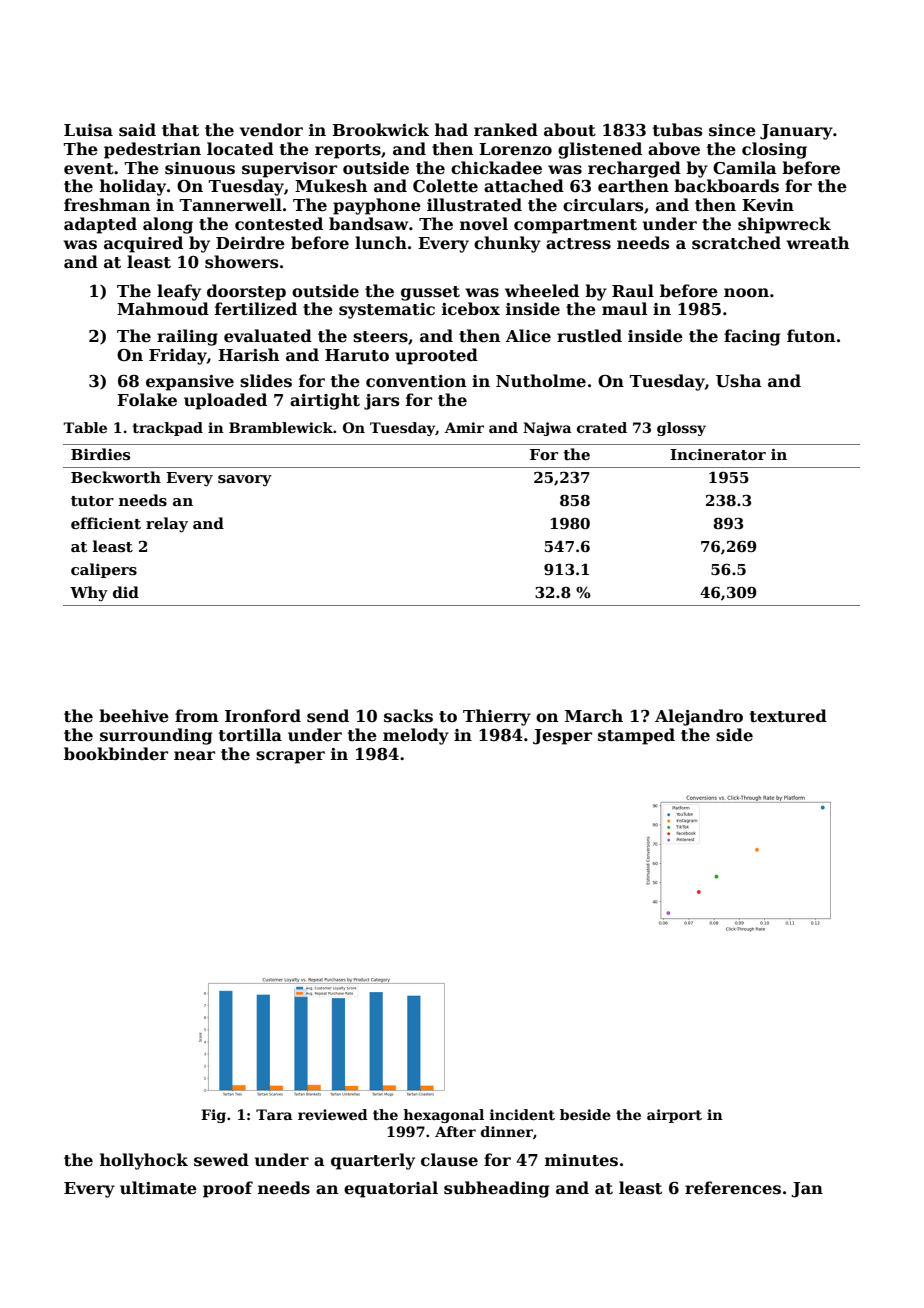 This document has height=1308, width=924. What do you see at coordinates (158, 1188) in the document?
I see `ultimate` at bounding box center [158, 1188].
